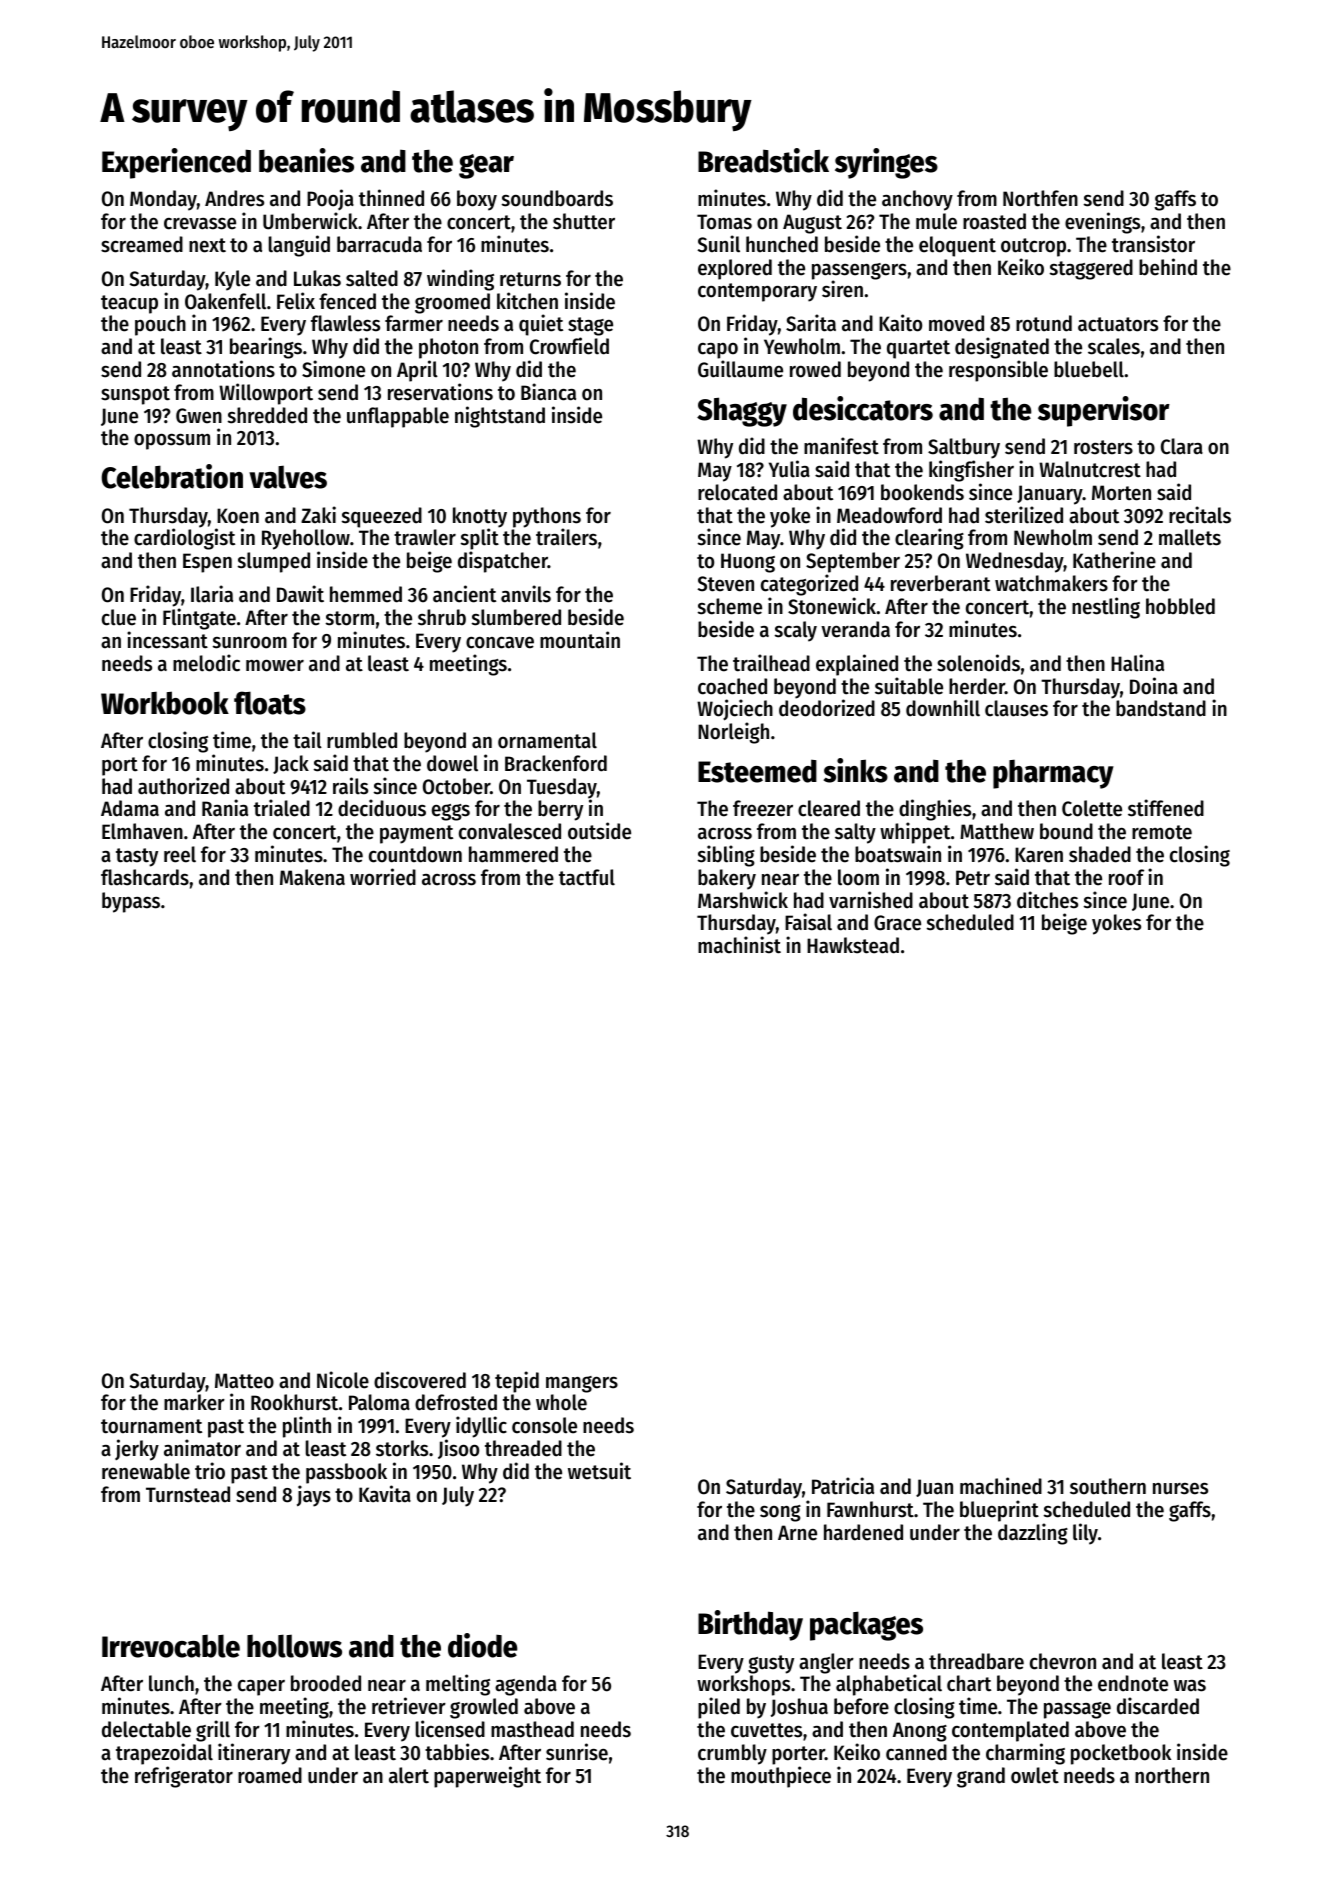 The height and width of the image is (1885, 1333). What do you see at coordinates (1033, 247) in the image?
I see `outcrop` at bounding box center [1033, 247].
